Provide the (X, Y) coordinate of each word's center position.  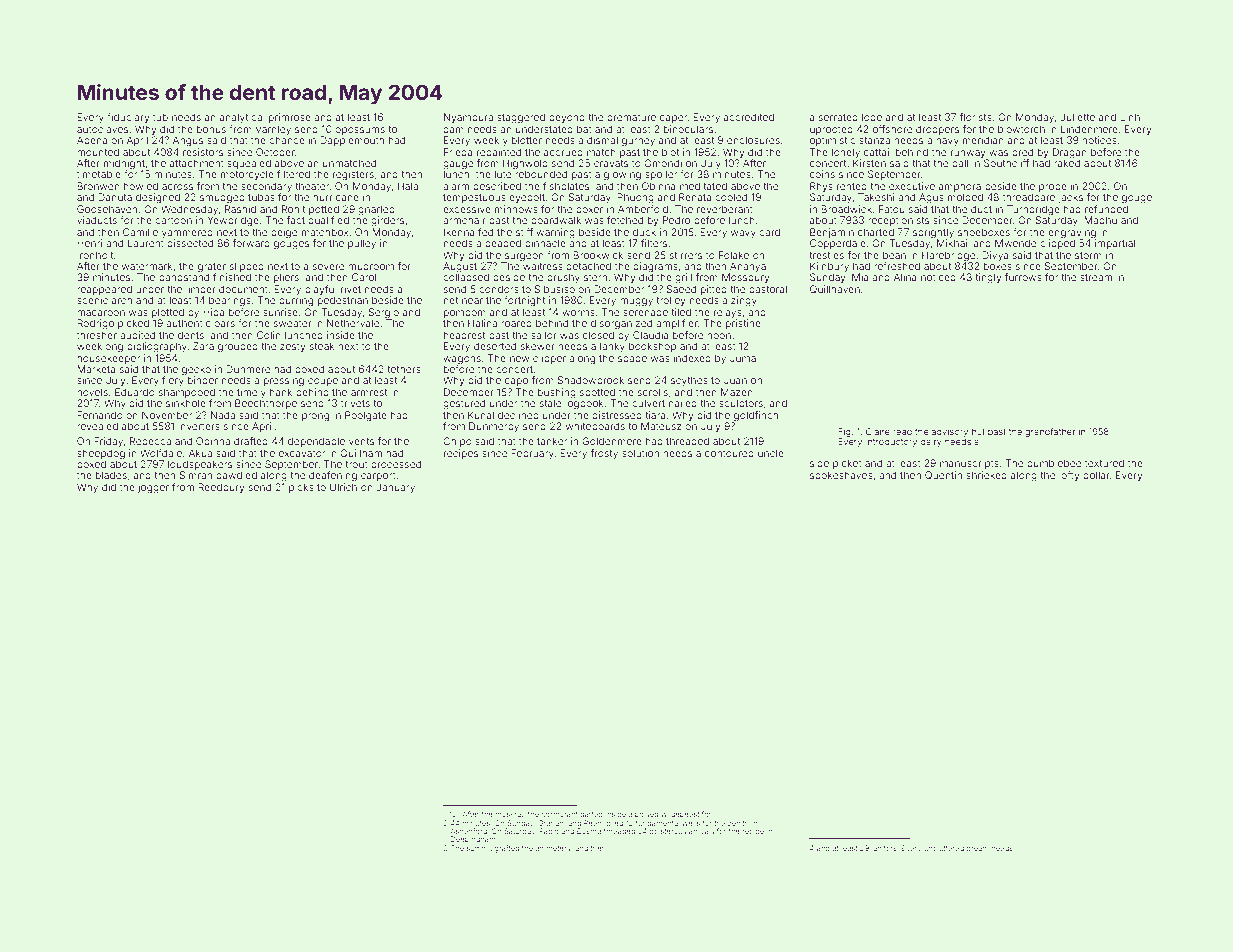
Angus (187, 141)
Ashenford (468, 831)
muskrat (509, 814)
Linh (1130, 117)
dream (977, 848)
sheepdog (101, 454)
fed (485, 232)
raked (1067, 163)
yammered (187, 233)
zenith (738, 823)
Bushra (589, 831)
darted (591, 814)
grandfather (1050, 432)
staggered (521, 118)
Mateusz (661, 426)
